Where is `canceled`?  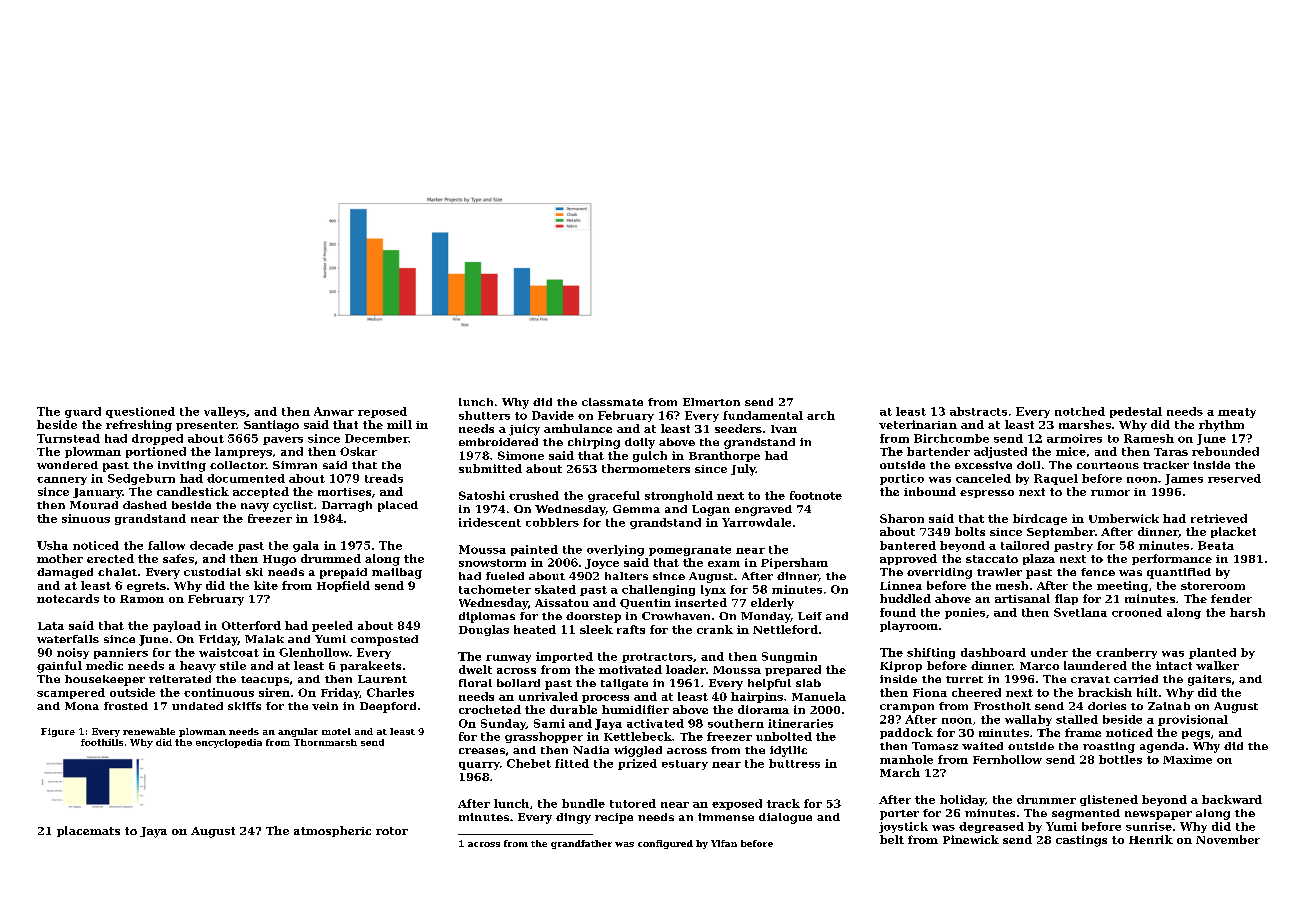
canceled is located at coordinates (983, 478).
